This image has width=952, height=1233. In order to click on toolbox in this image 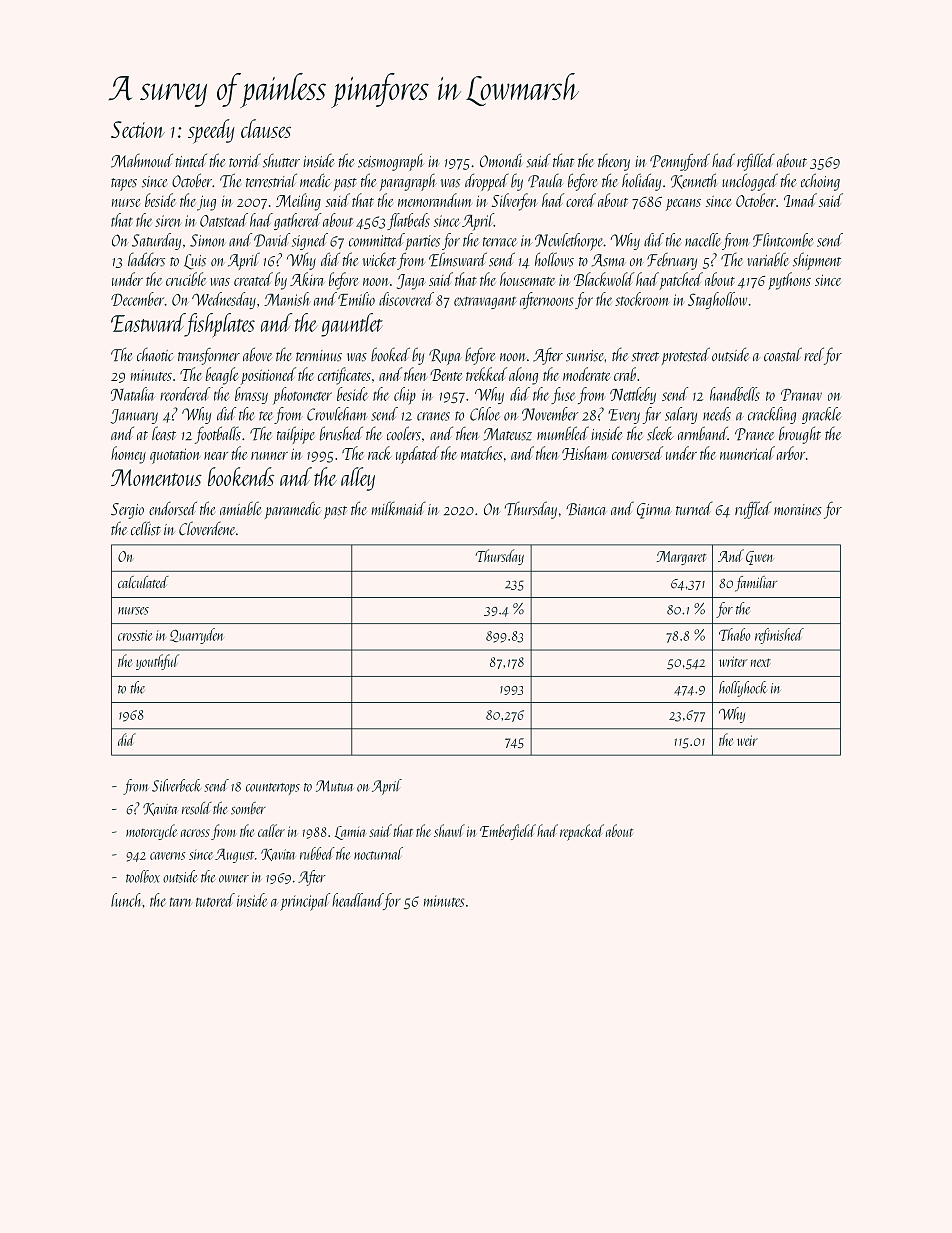, I will do `click(143, 876)`.
